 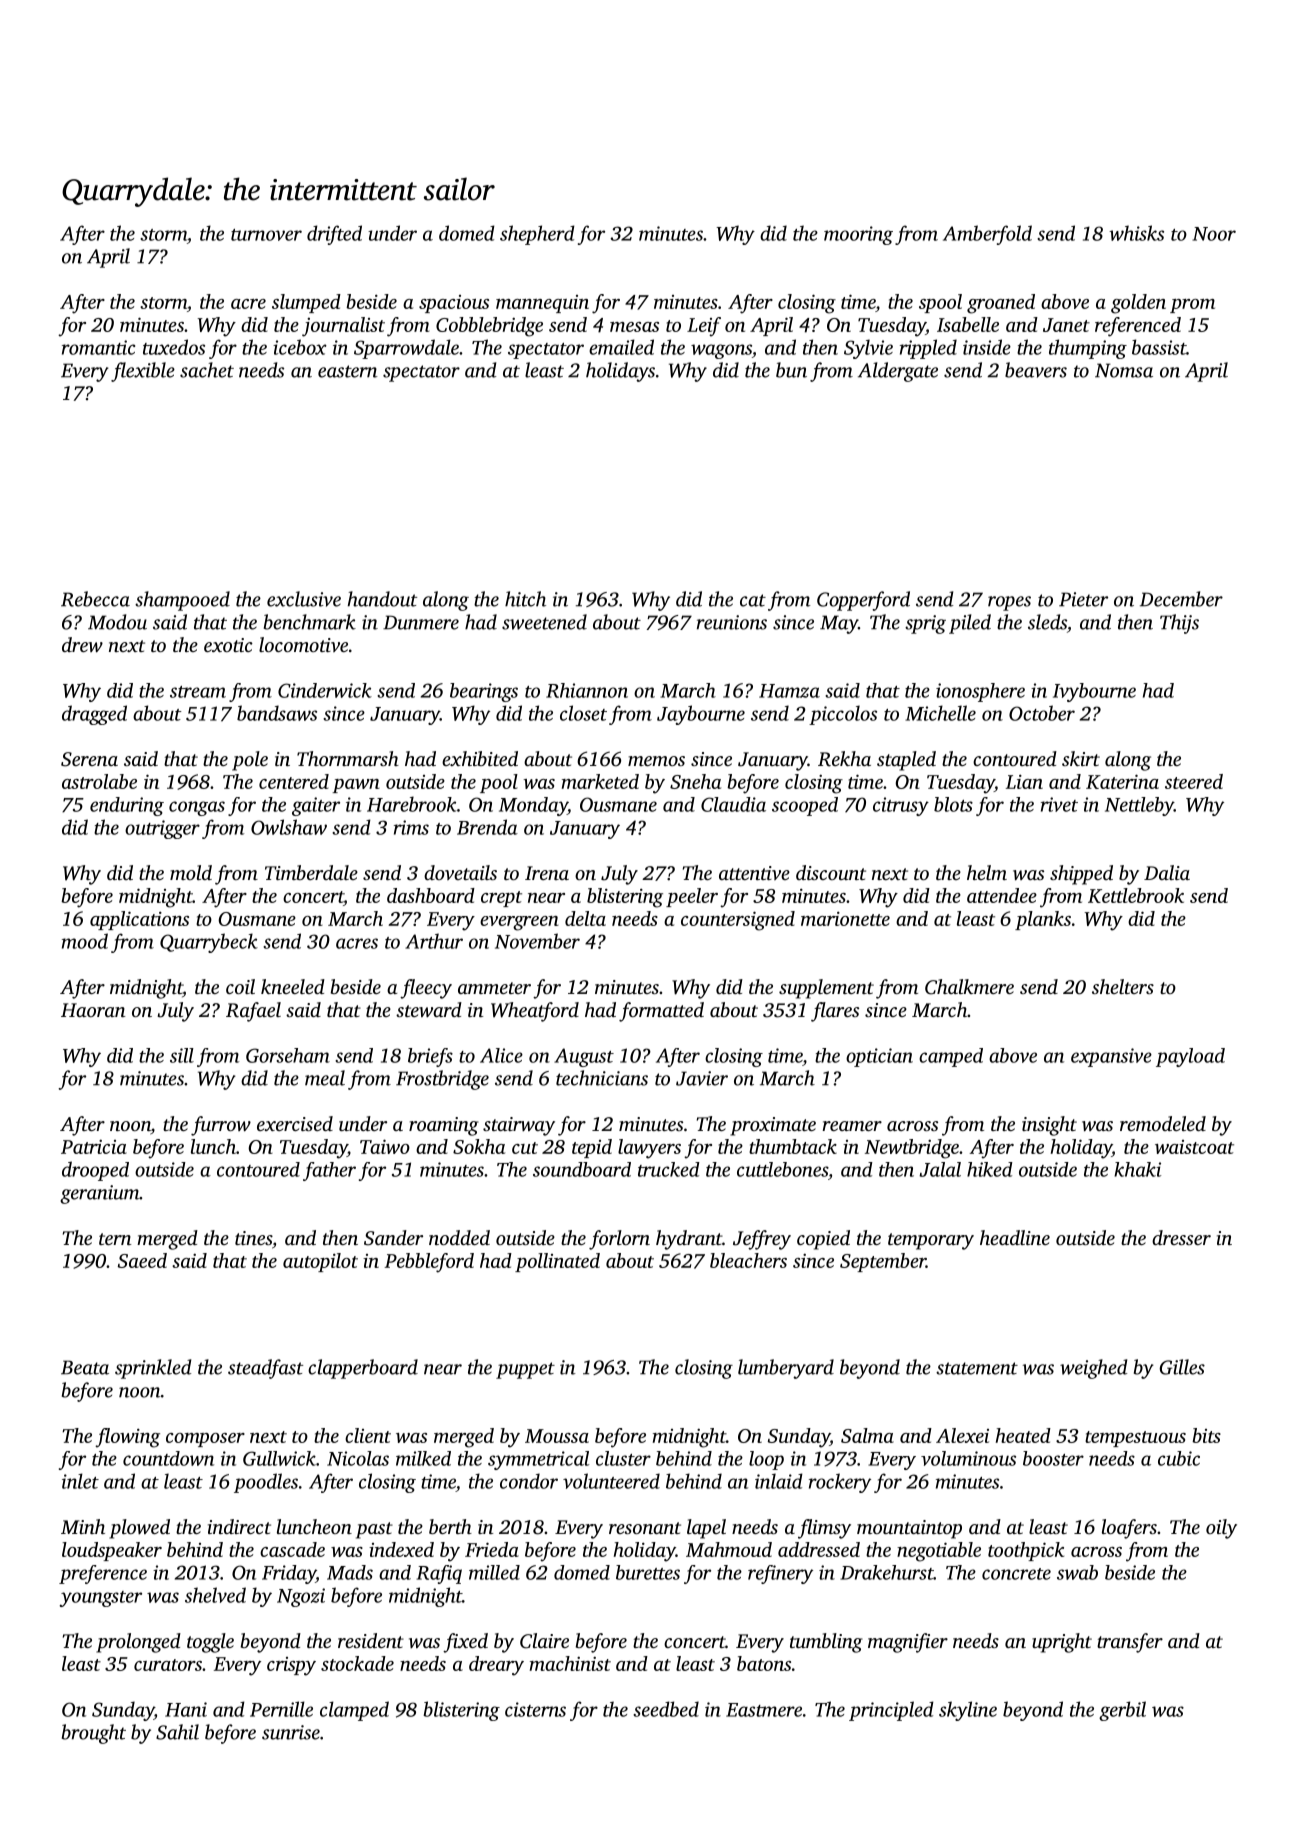 I want to click on prolonged, so click(x=138, y=1643).
